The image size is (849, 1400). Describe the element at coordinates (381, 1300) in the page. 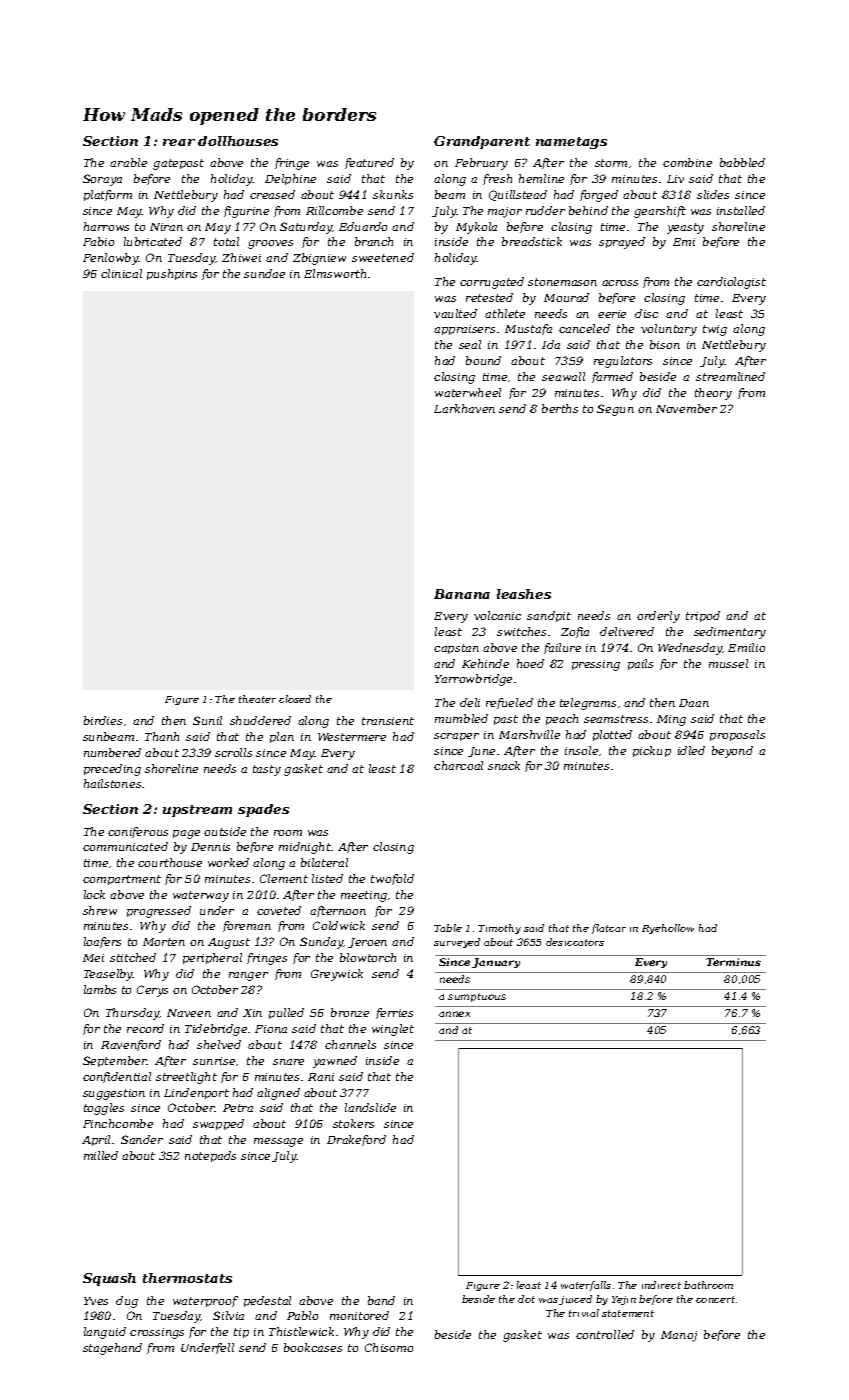

I see `band` at that location.
